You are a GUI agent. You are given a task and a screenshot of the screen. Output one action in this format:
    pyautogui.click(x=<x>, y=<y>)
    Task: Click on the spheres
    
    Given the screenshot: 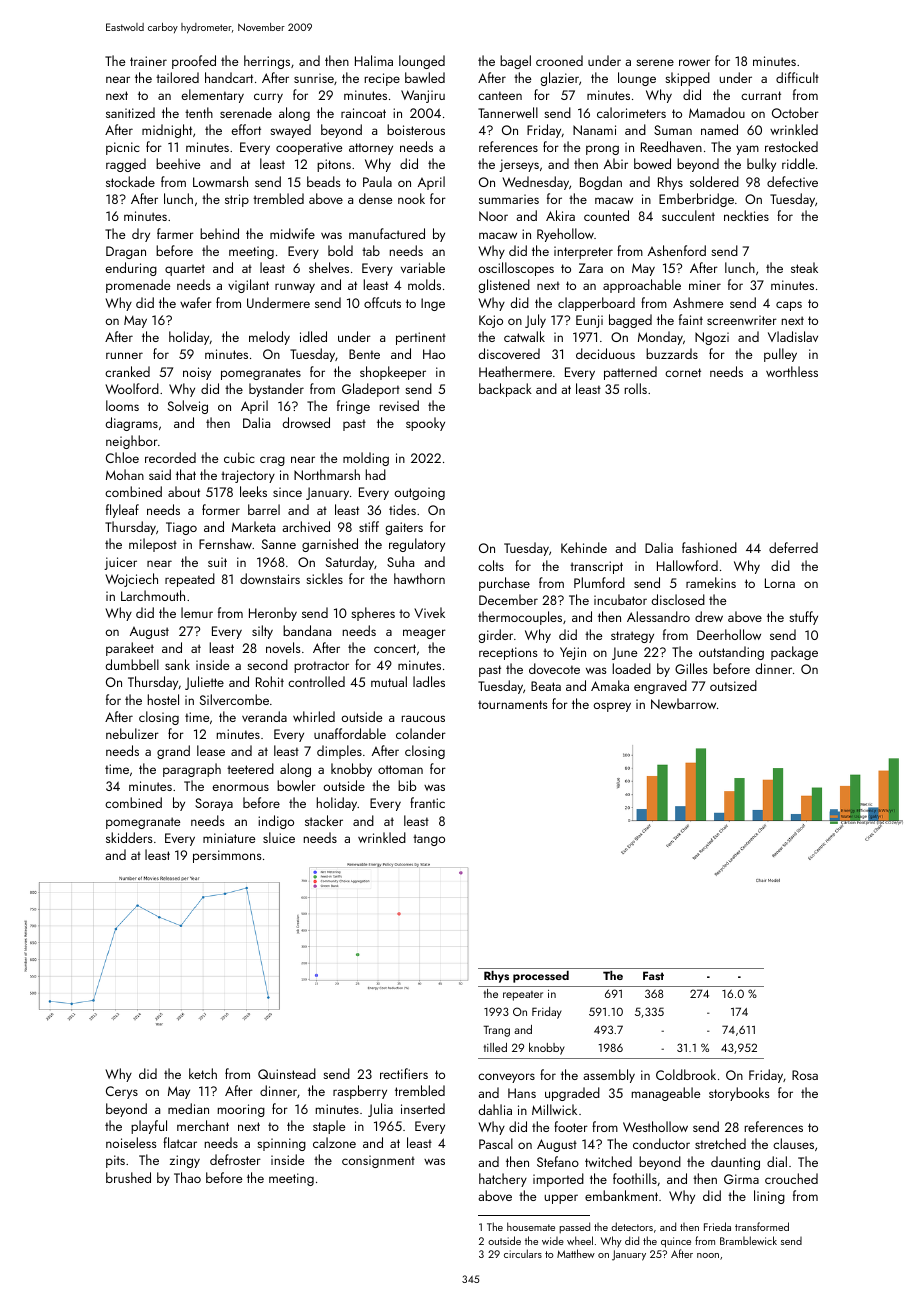 What is the action you would take?
    pyautogui.click(x=373, y=614)
